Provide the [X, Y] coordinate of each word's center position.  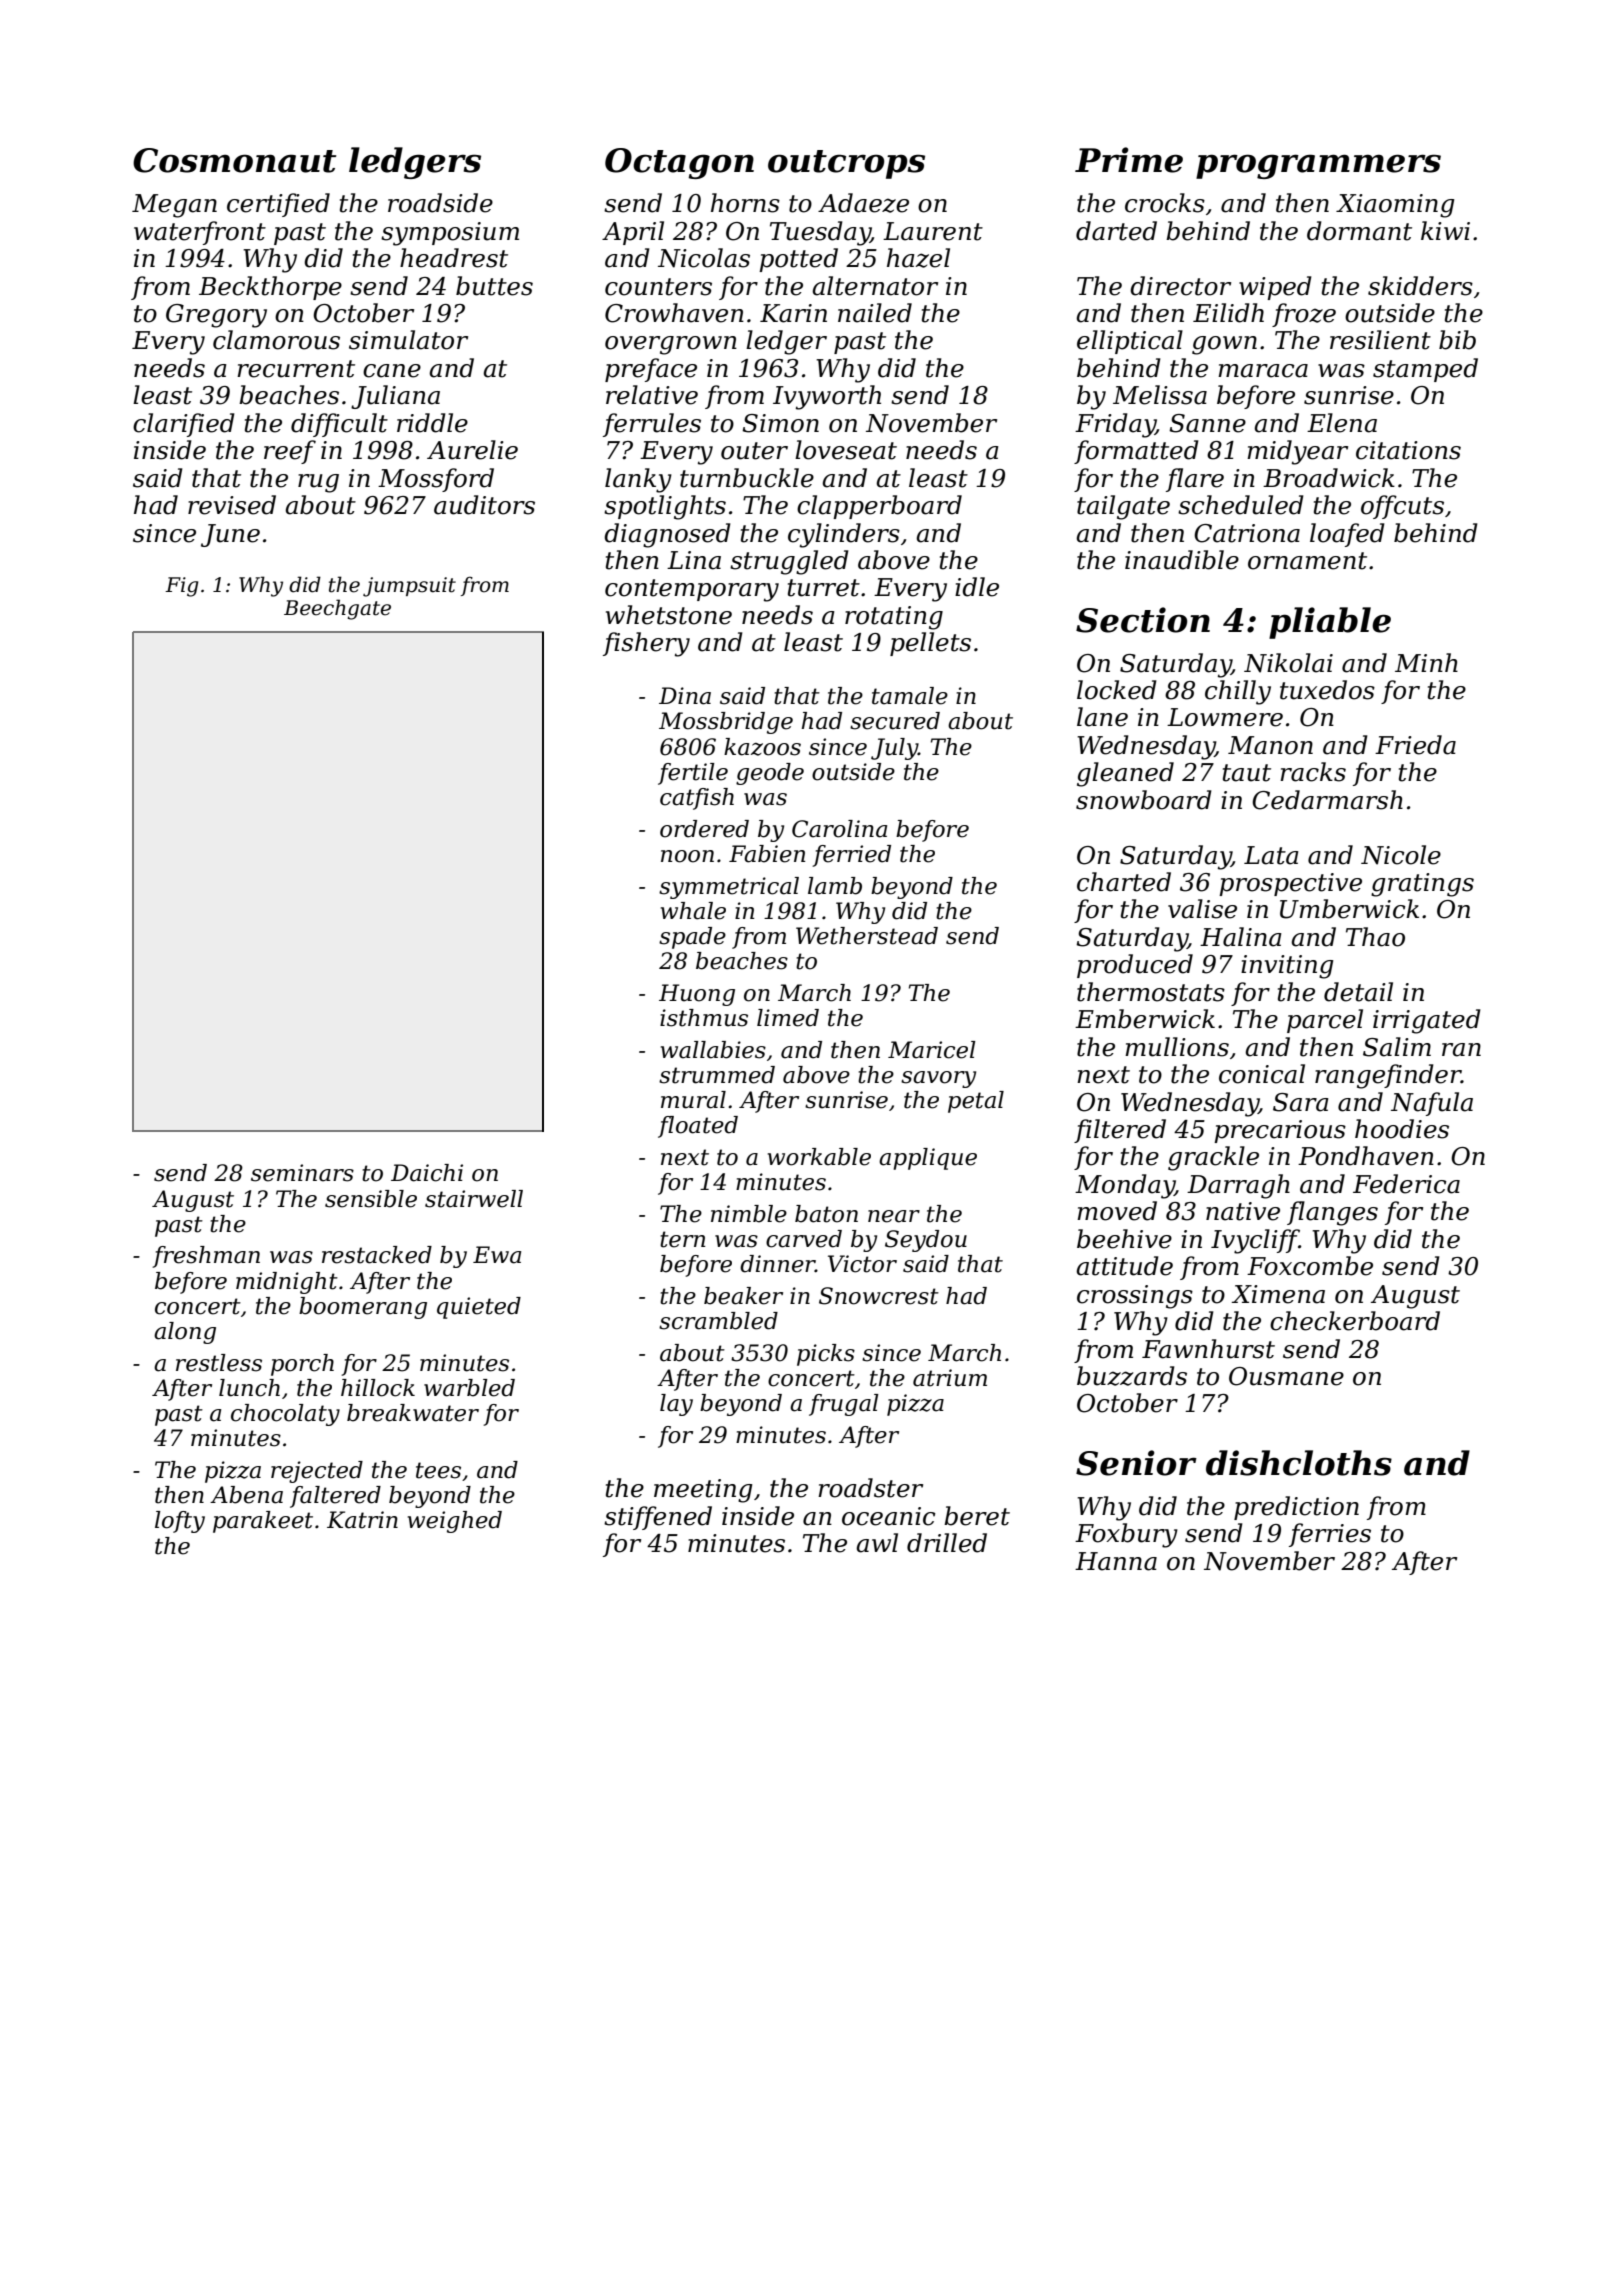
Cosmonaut [234, 160]
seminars [302, 1173]
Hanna [1116, 1561]
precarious [1280, 1131]
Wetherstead [867, 936]
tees [438, 1470]
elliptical [1130, 342]
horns [745, 203]
